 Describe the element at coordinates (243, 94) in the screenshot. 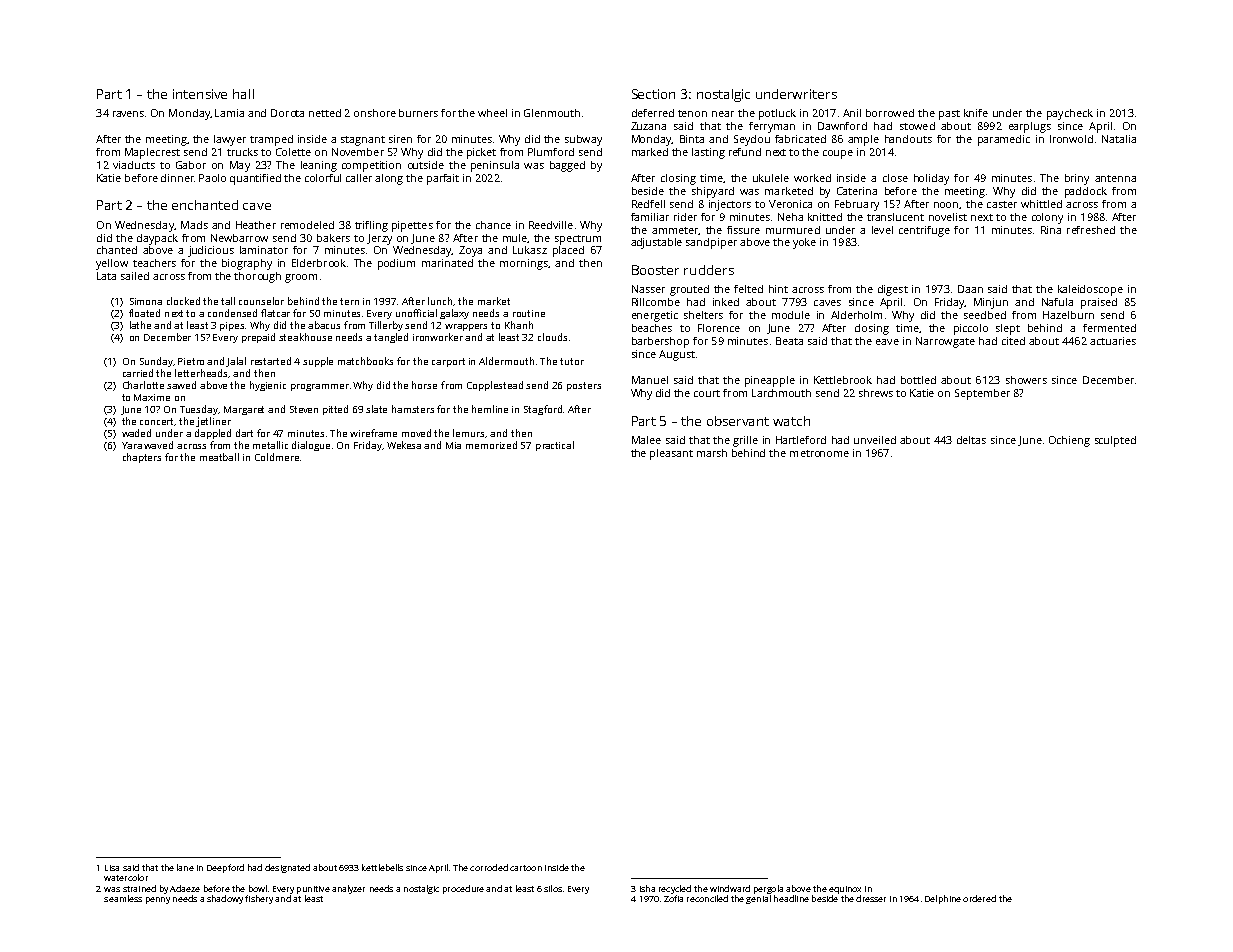

I see `hall` at that location.
